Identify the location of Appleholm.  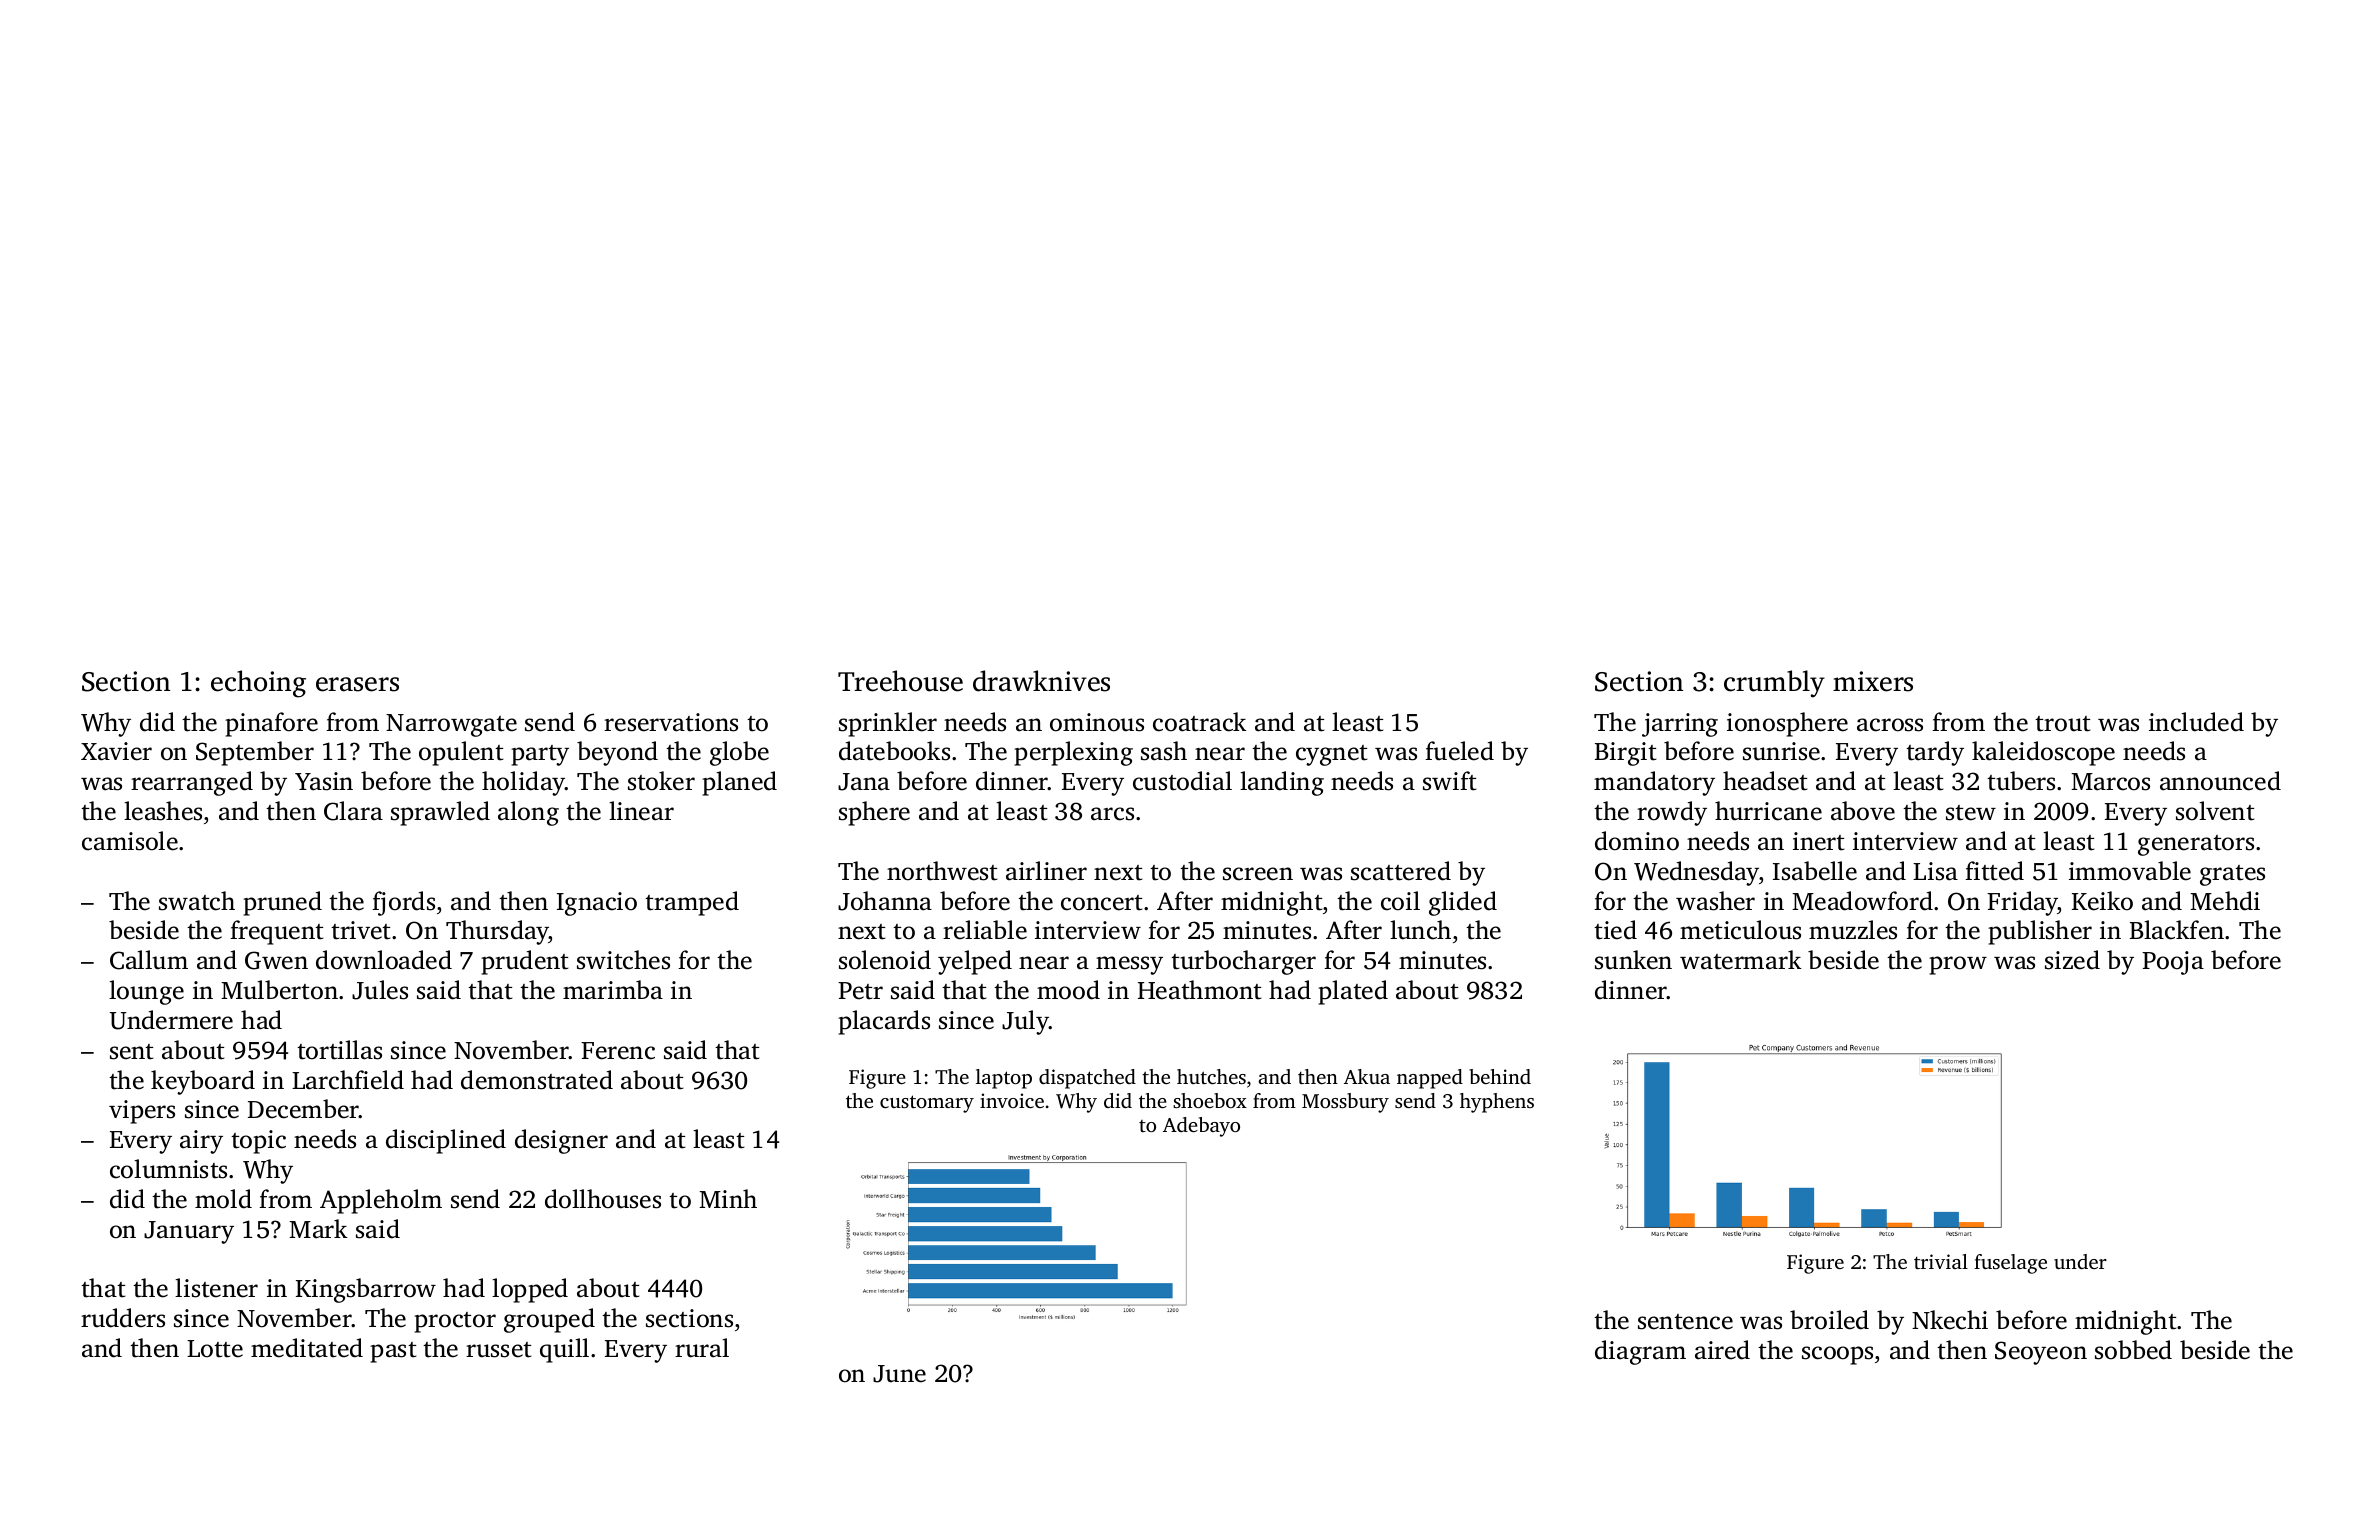
(381, 1201).
